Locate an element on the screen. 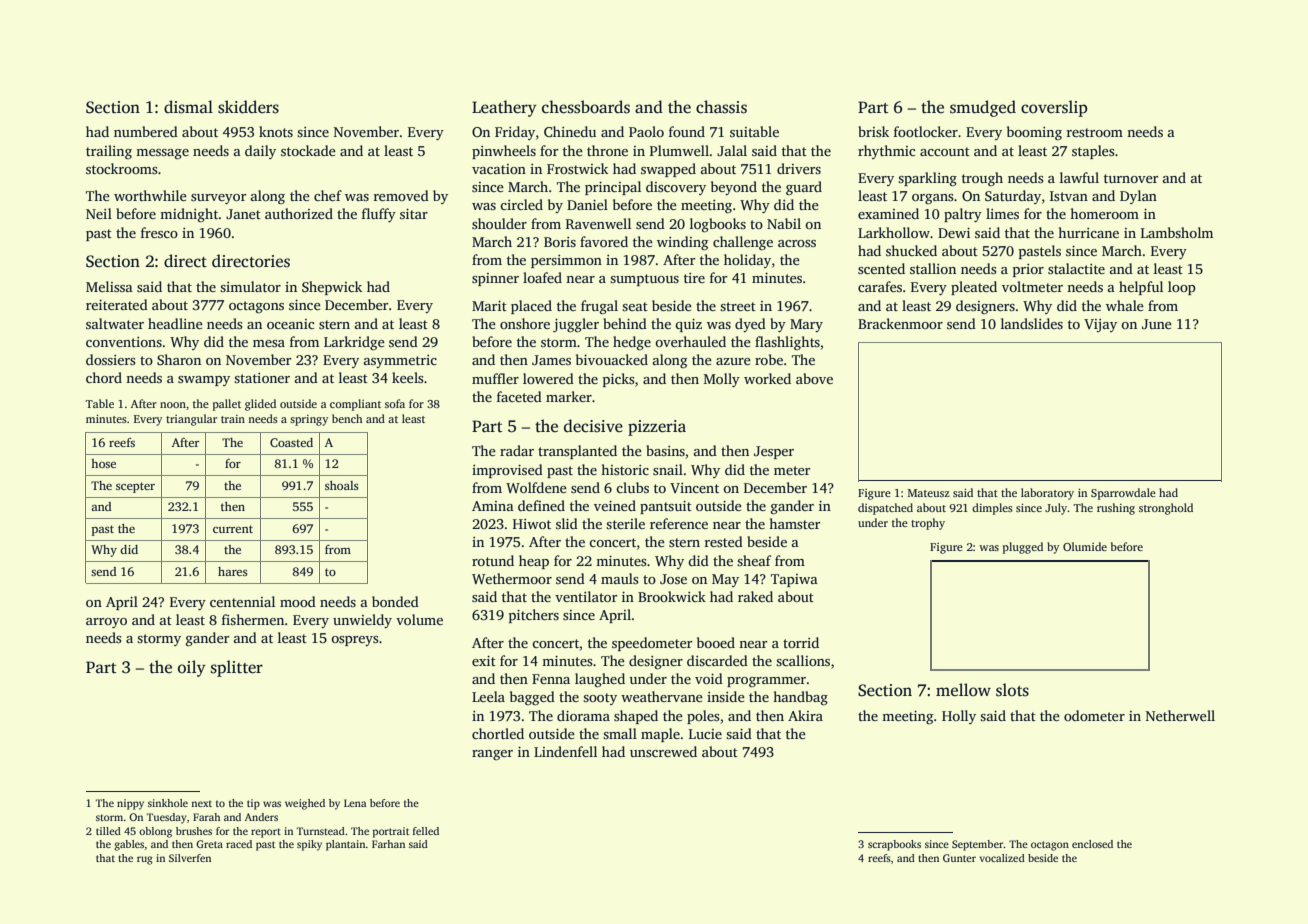  torrid is located at coordinates (801, 642).
